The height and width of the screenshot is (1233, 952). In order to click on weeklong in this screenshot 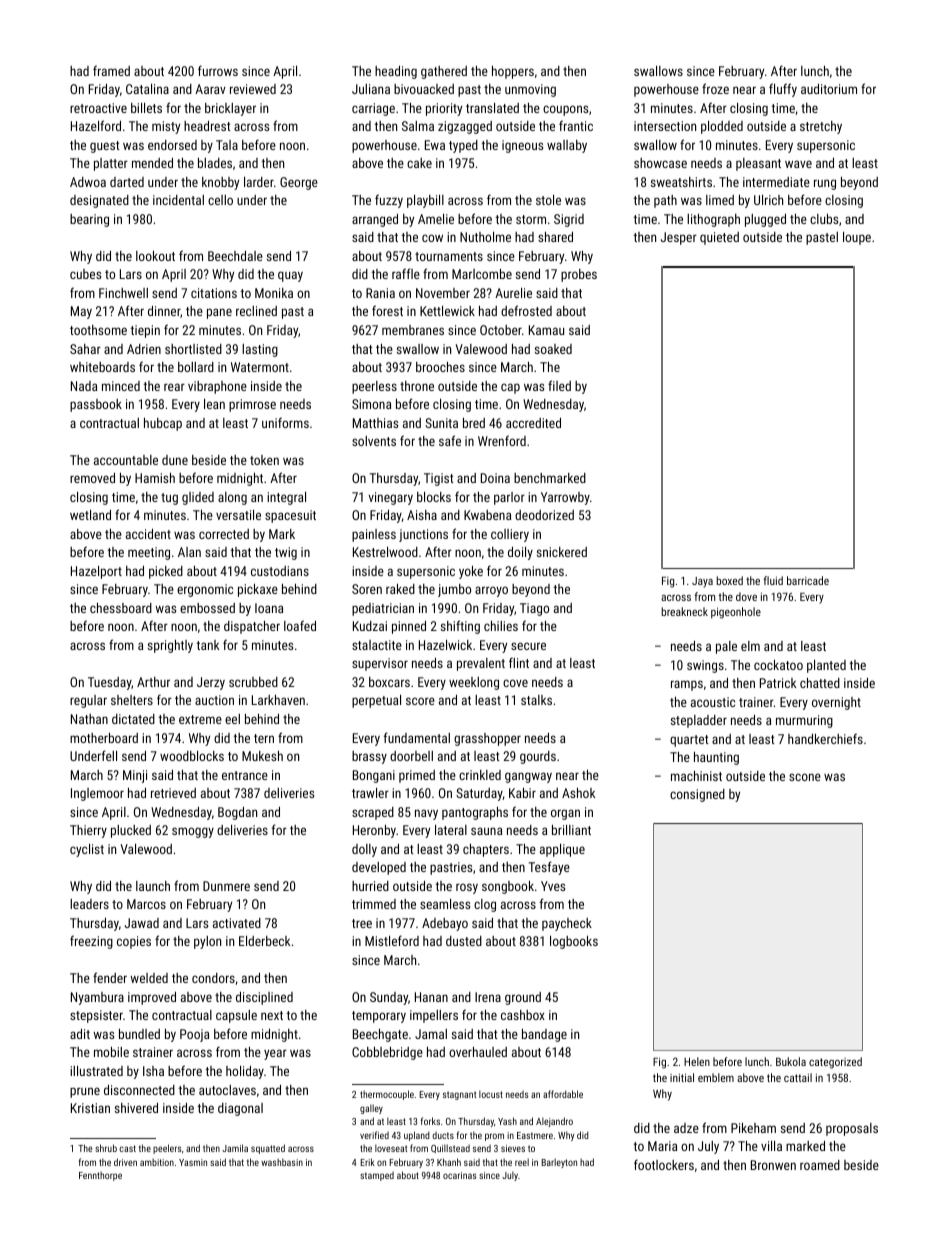, I will do `click(474, 683)`.
